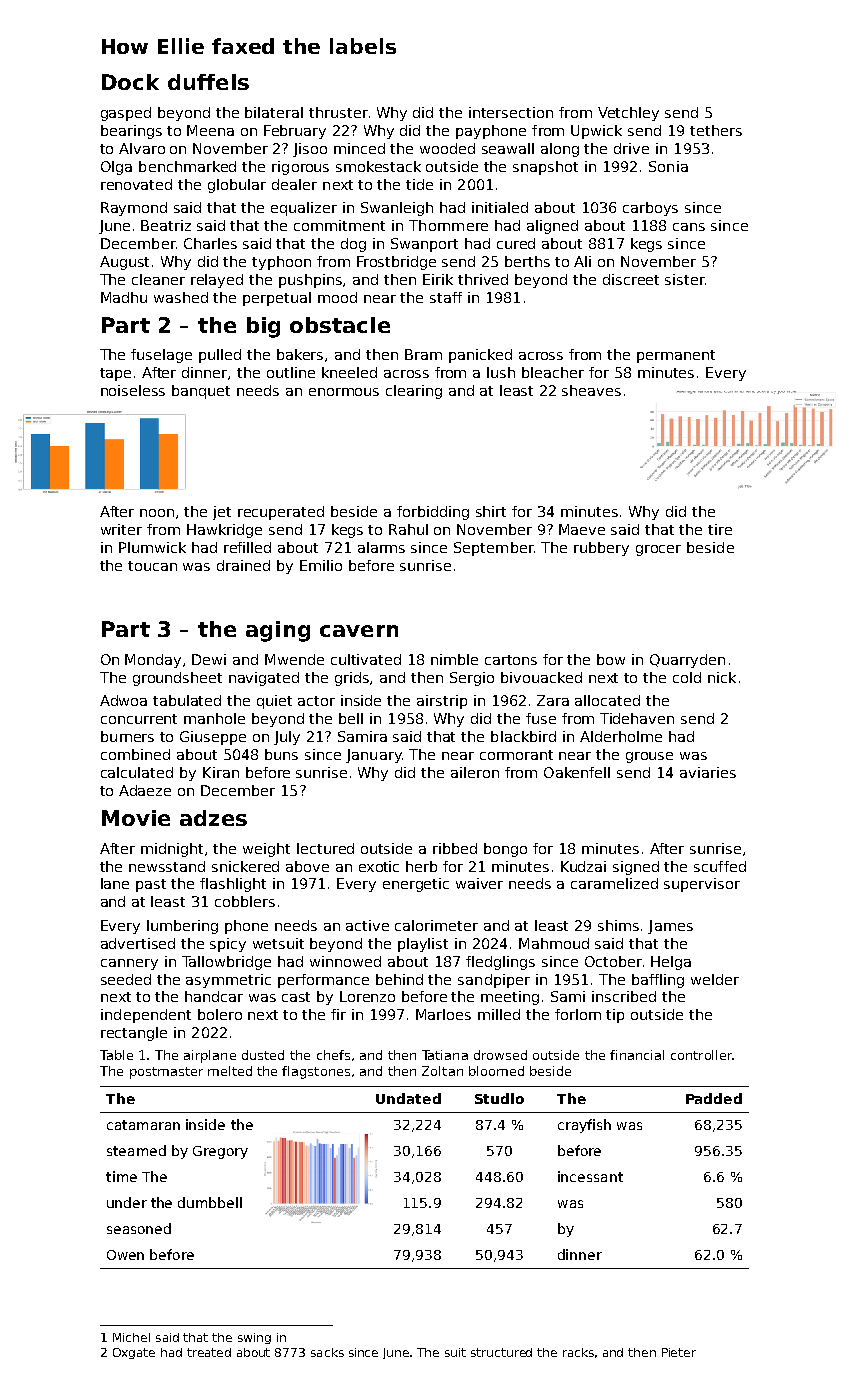 The image size is (849, 1400). I want to click on bow, so click(611, 659).
